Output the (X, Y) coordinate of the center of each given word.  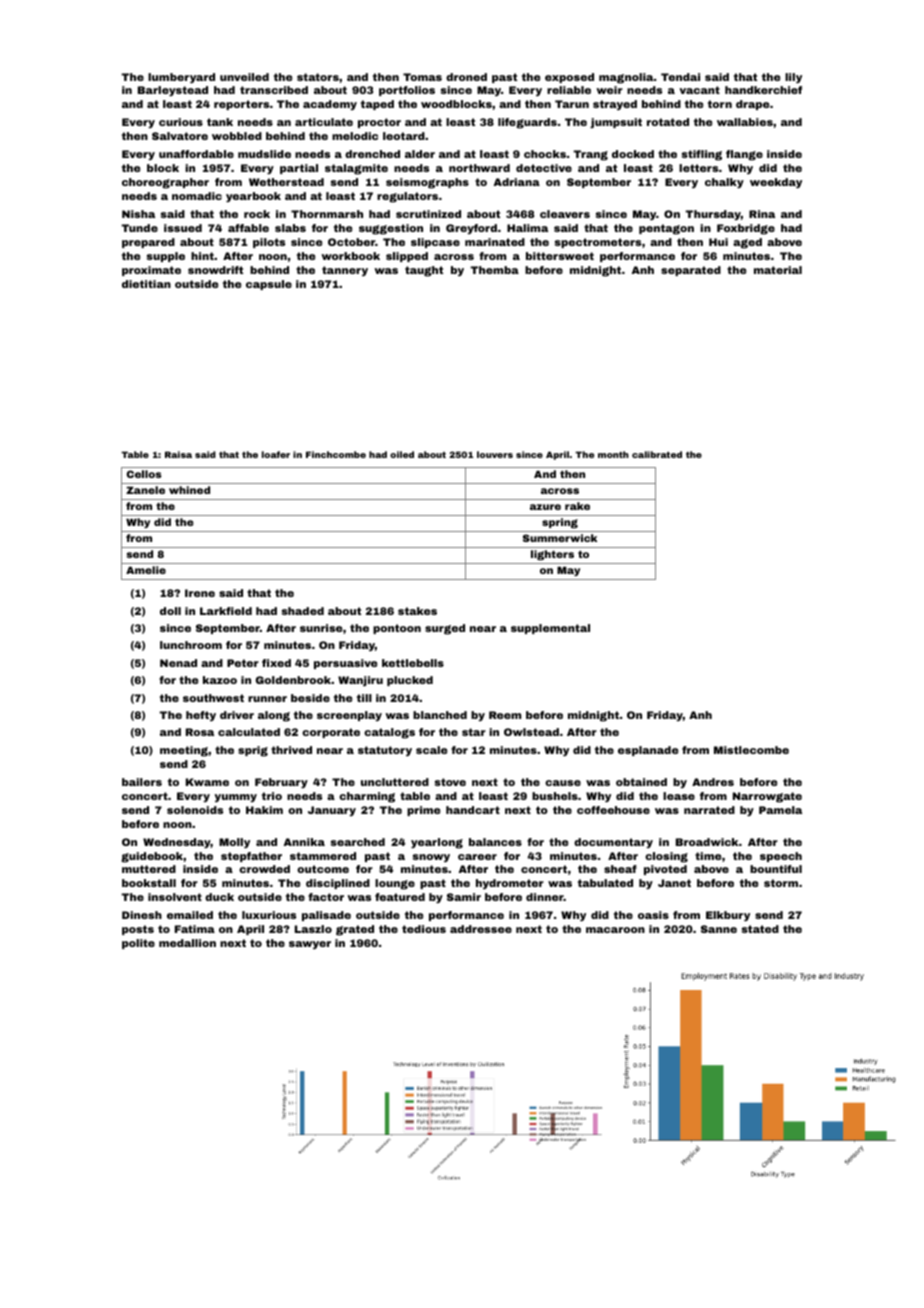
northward (479, 168)
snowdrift (215, 270)
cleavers (565, 214)
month (613, 454)
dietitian (146, 284)
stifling (701, 155)
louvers (495, 454)
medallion (187, 943)
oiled (402, 454)
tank (220, 122)
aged (747, 243)
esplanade (648, 751)
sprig (253, 751)
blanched (440, 715)
